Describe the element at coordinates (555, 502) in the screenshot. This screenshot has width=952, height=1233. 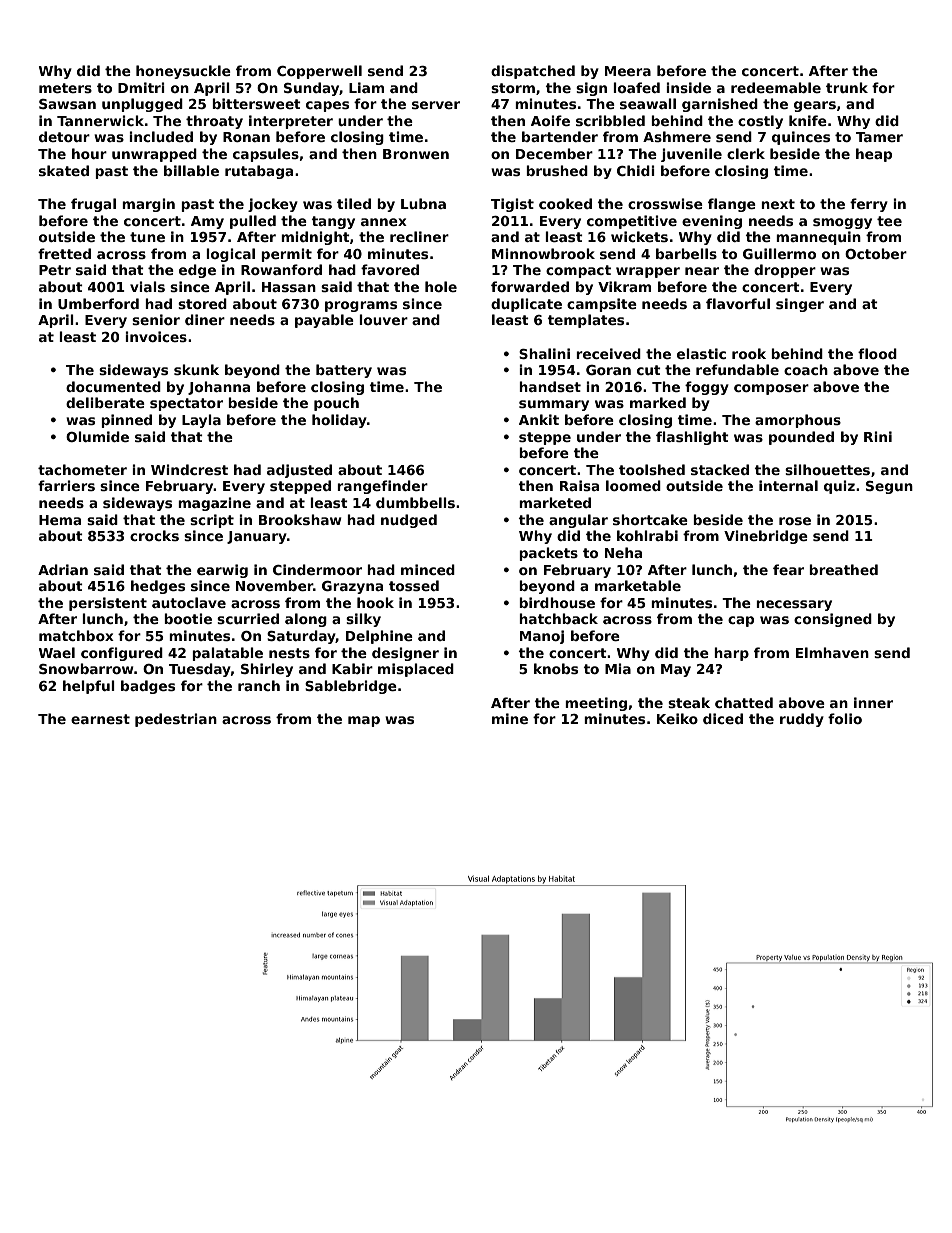
I see `marketed` at that location.
